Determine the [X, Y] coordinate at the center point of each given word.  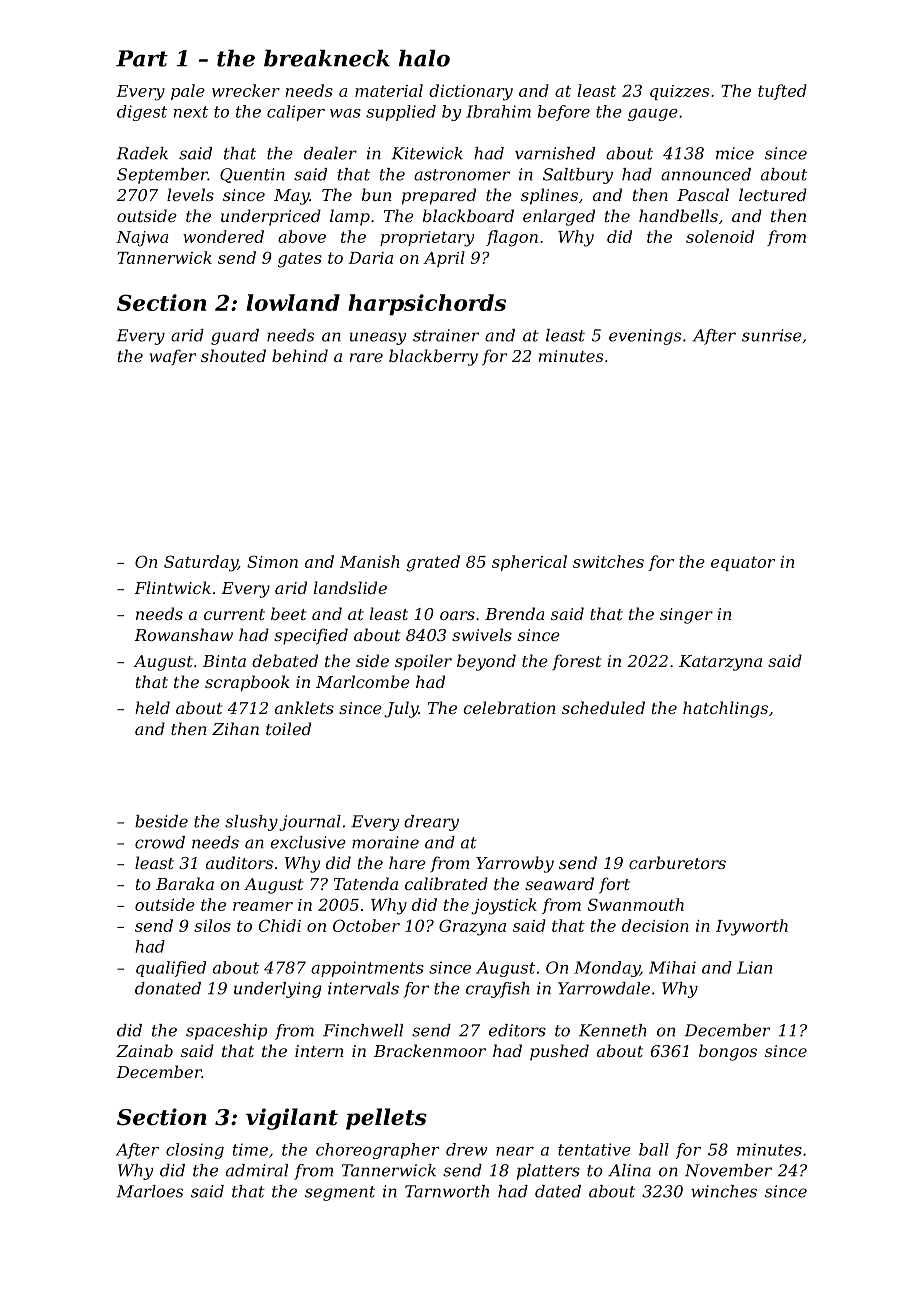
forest [576, 662]
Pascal [703, 194]
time [250, 1149]
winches [724, 1191]
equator [743, 563]
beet [288, 613]
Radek [142, 153]
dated [558, 1191]
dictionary [471, 92]
